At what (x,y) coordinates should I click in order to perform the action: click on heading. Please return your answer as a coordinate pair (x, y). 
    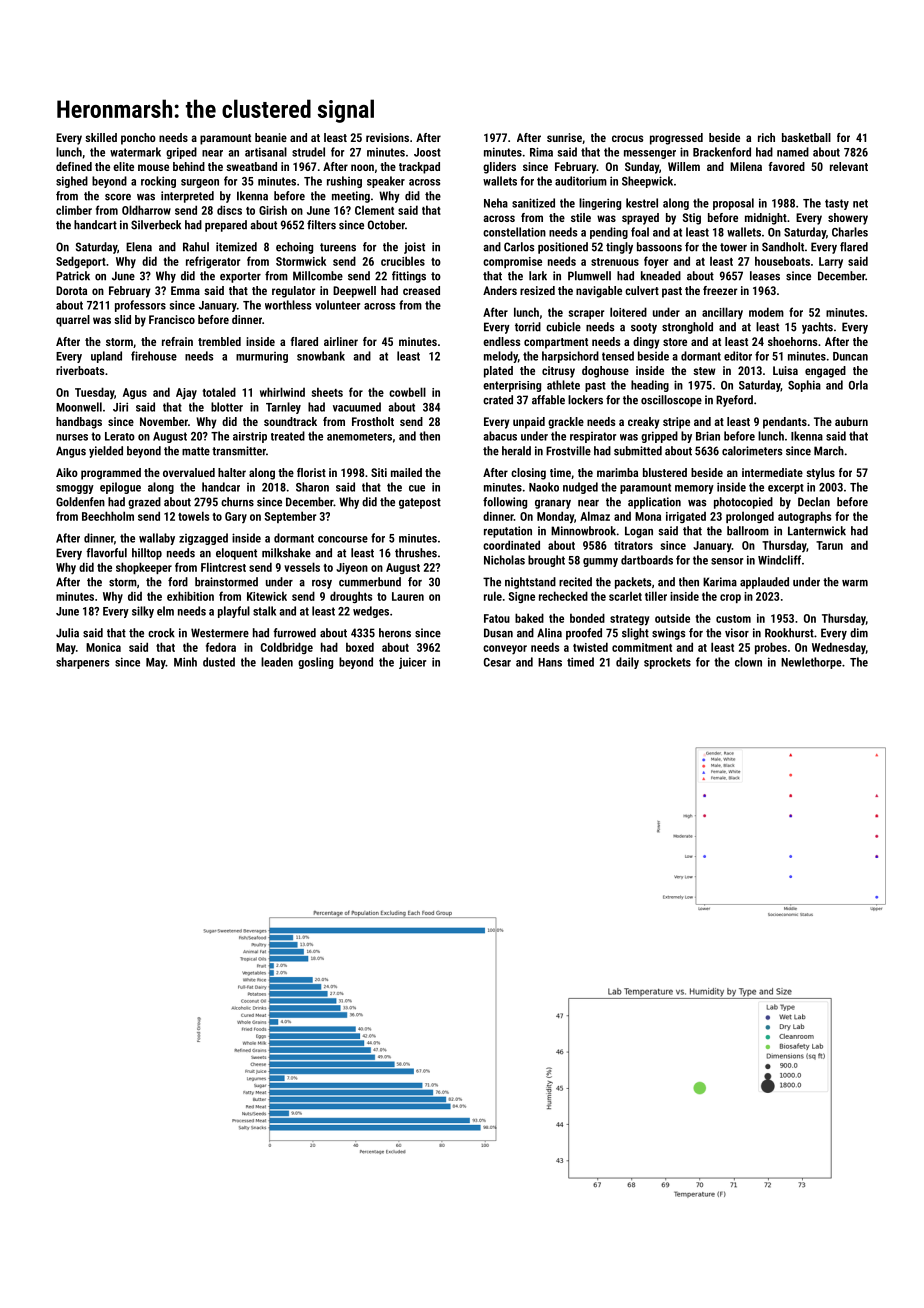
    Looking at the image, I should click on (650, 386).
